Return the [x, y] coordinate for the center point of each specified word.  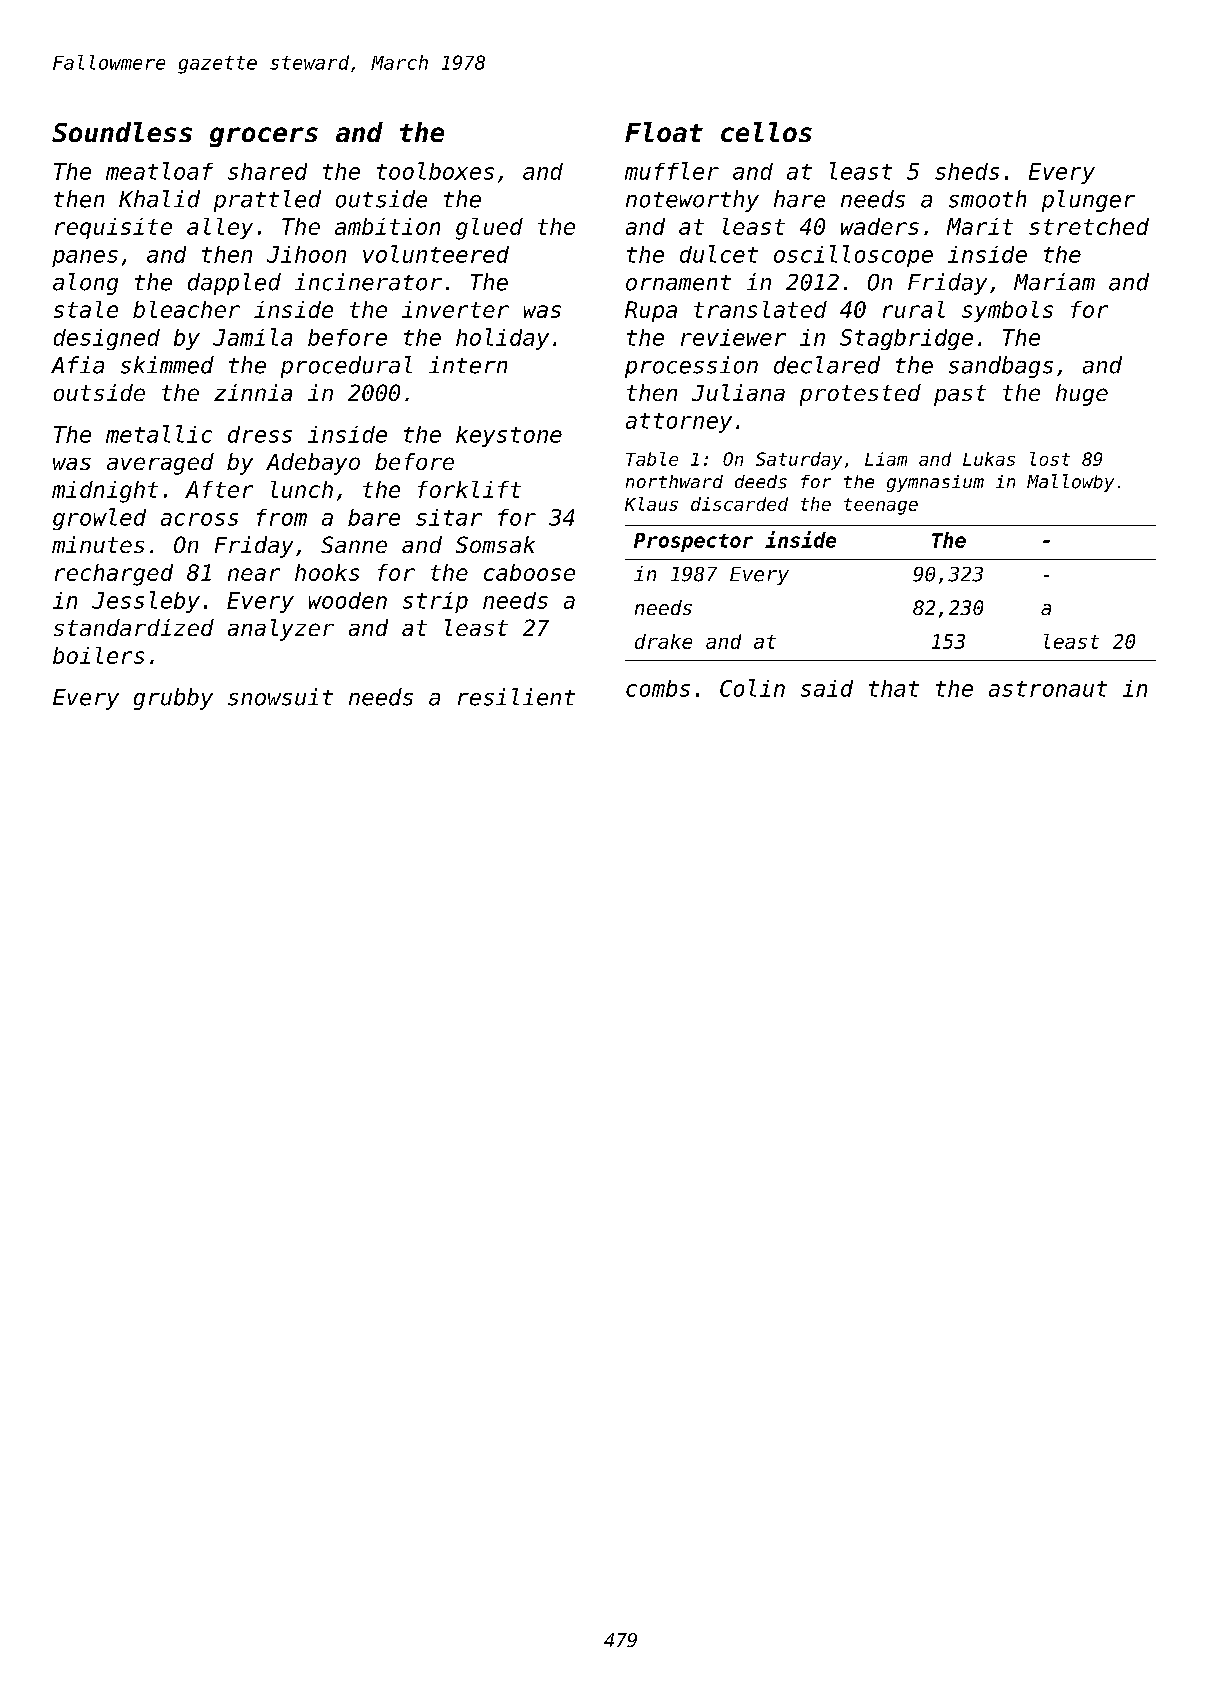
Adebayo [313, 464]
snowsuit [280, 697]
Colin [752, 688]
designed [107, 339]
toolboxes [435, 171]
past [960, 395]
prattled [267, 201]
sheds [967, 171]
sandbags [1001, 367]
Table [652, 459]
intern [468, 365]
